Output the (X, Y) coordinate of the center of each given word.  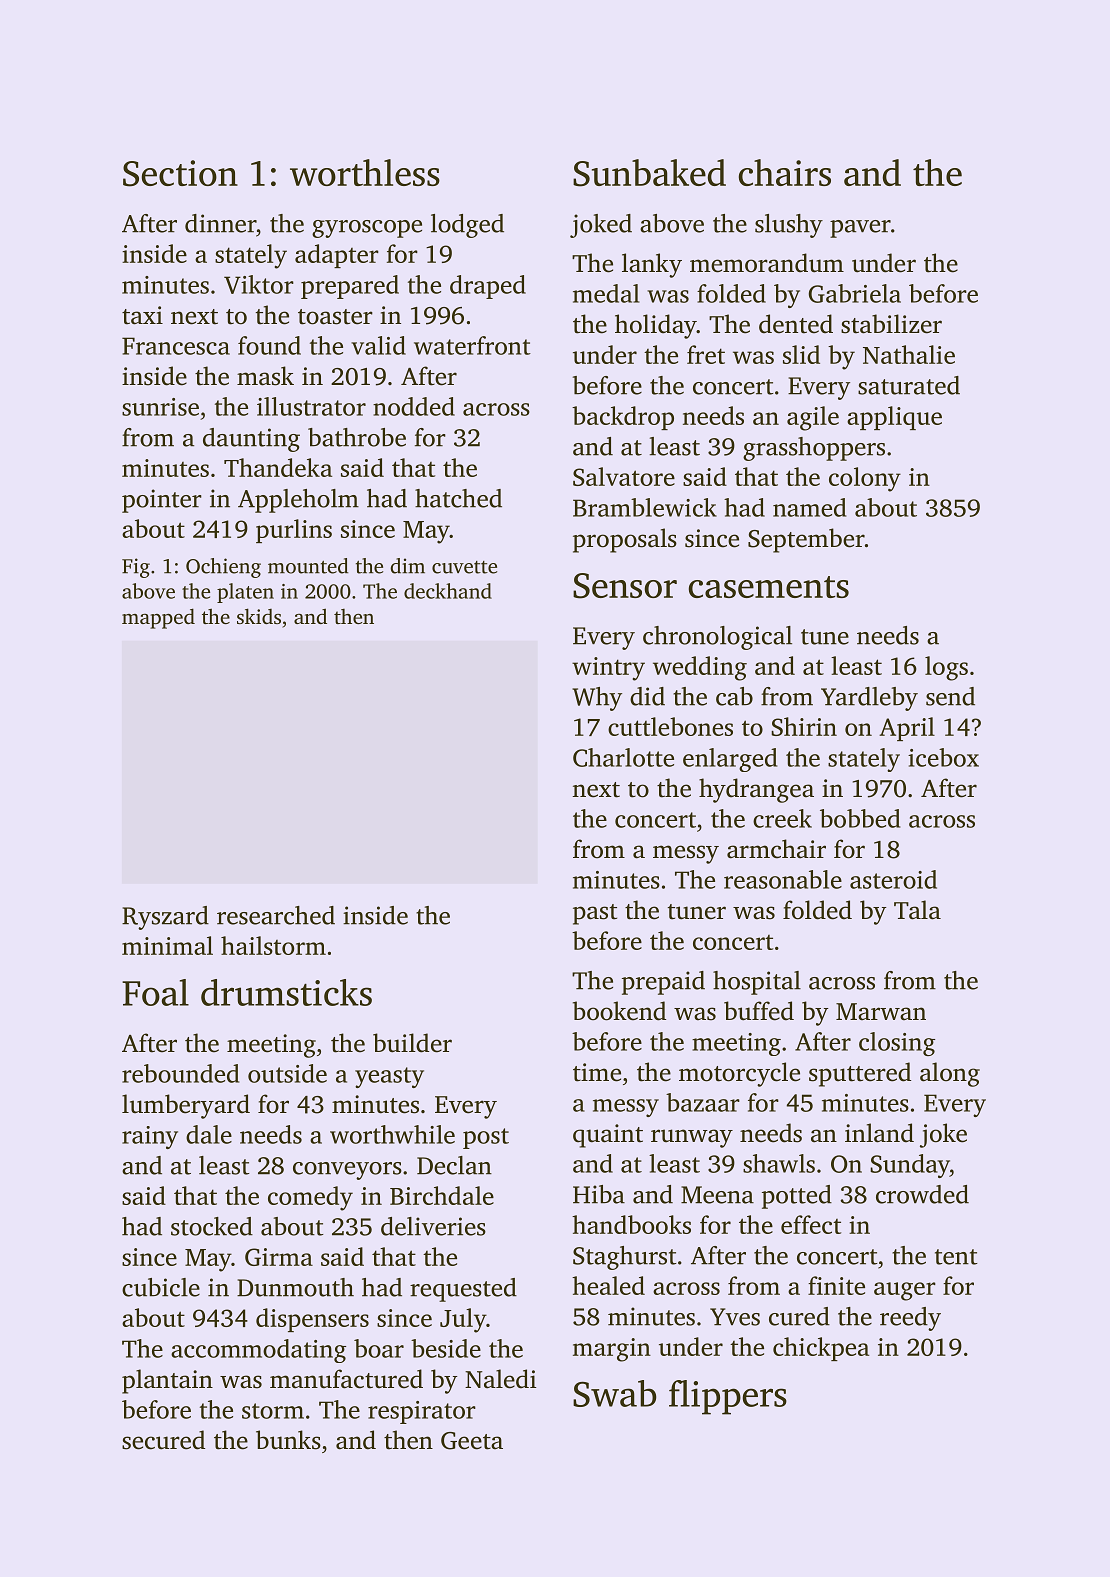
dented (796, 324)
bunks (288, 1440)
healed (608, 1285)
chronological (717, 638)
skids (259, 616)
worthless (365, 172)
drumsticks (286, 992)
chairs (785, 172)
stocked (212, 1226)
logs (946, 668)
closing (897, 1044)
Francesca (176, 346)
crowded (922, 1194)
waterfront (472, 345)
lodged (467, 226)
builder (412, 1043)
